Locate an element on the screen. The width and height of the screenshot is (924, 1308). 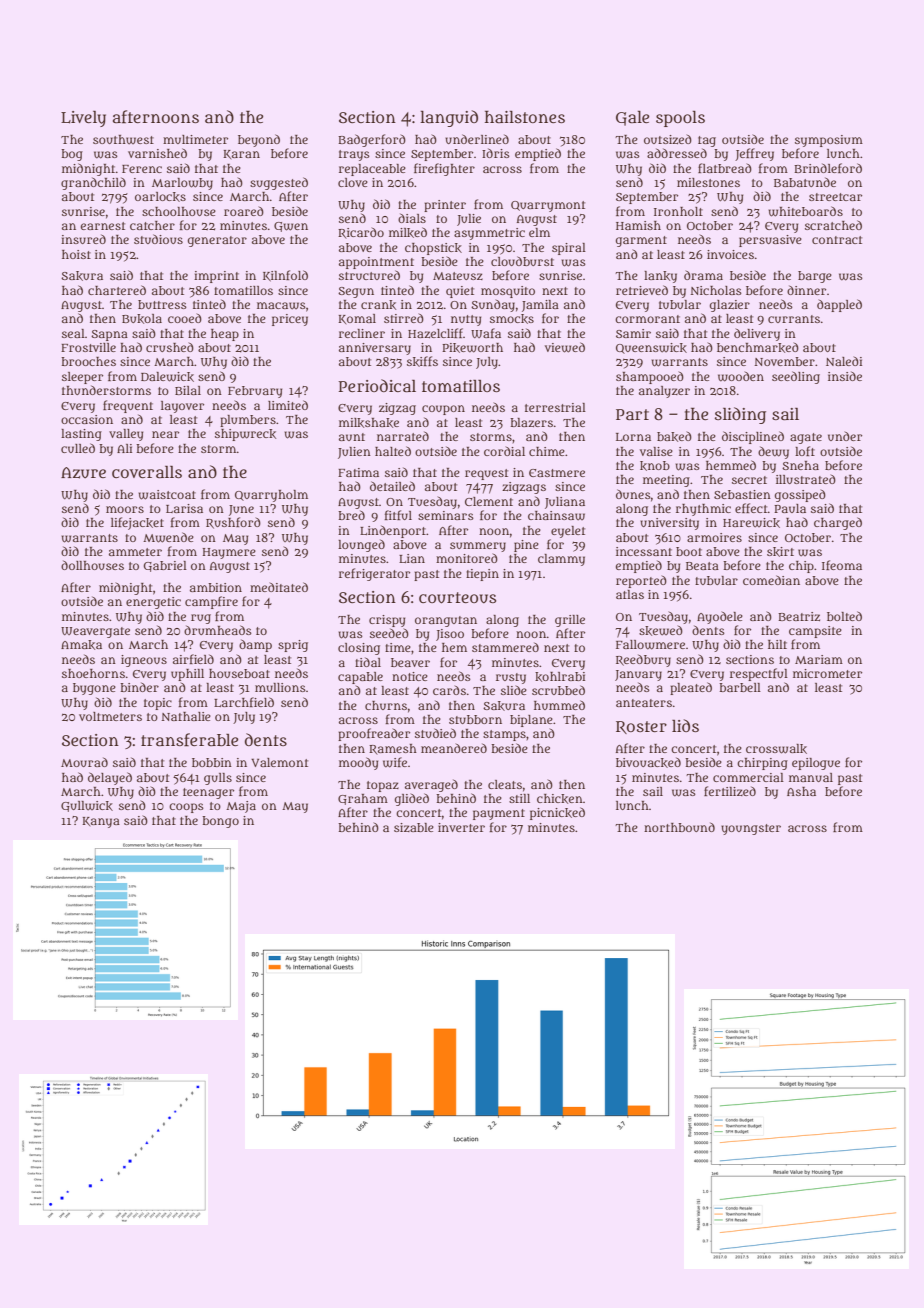
barge is located at coordinates (815, 277).
